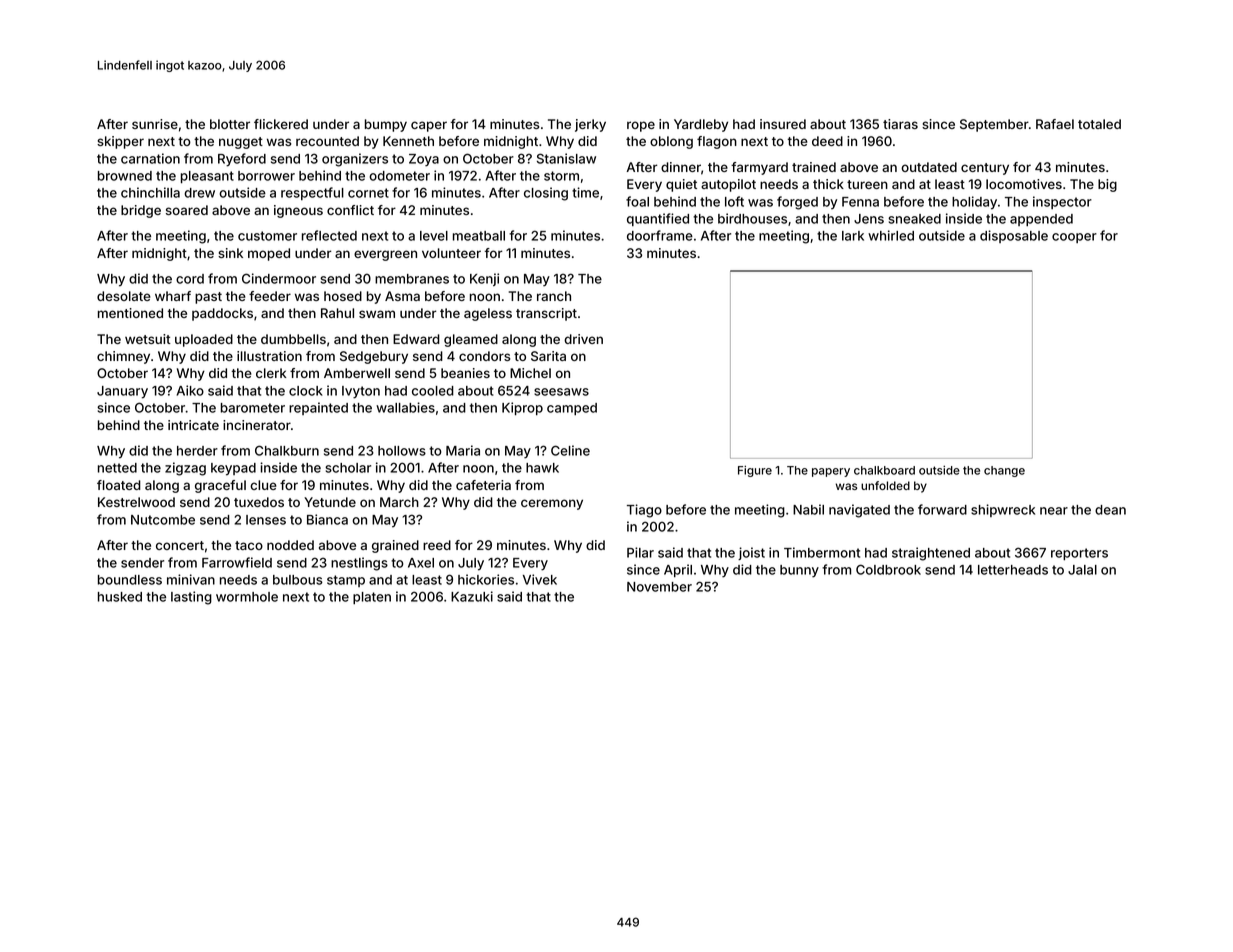  What do you see at coordinates (583, 339) in the screenshot?
I see `driven` at bounding box center [583, 339].
